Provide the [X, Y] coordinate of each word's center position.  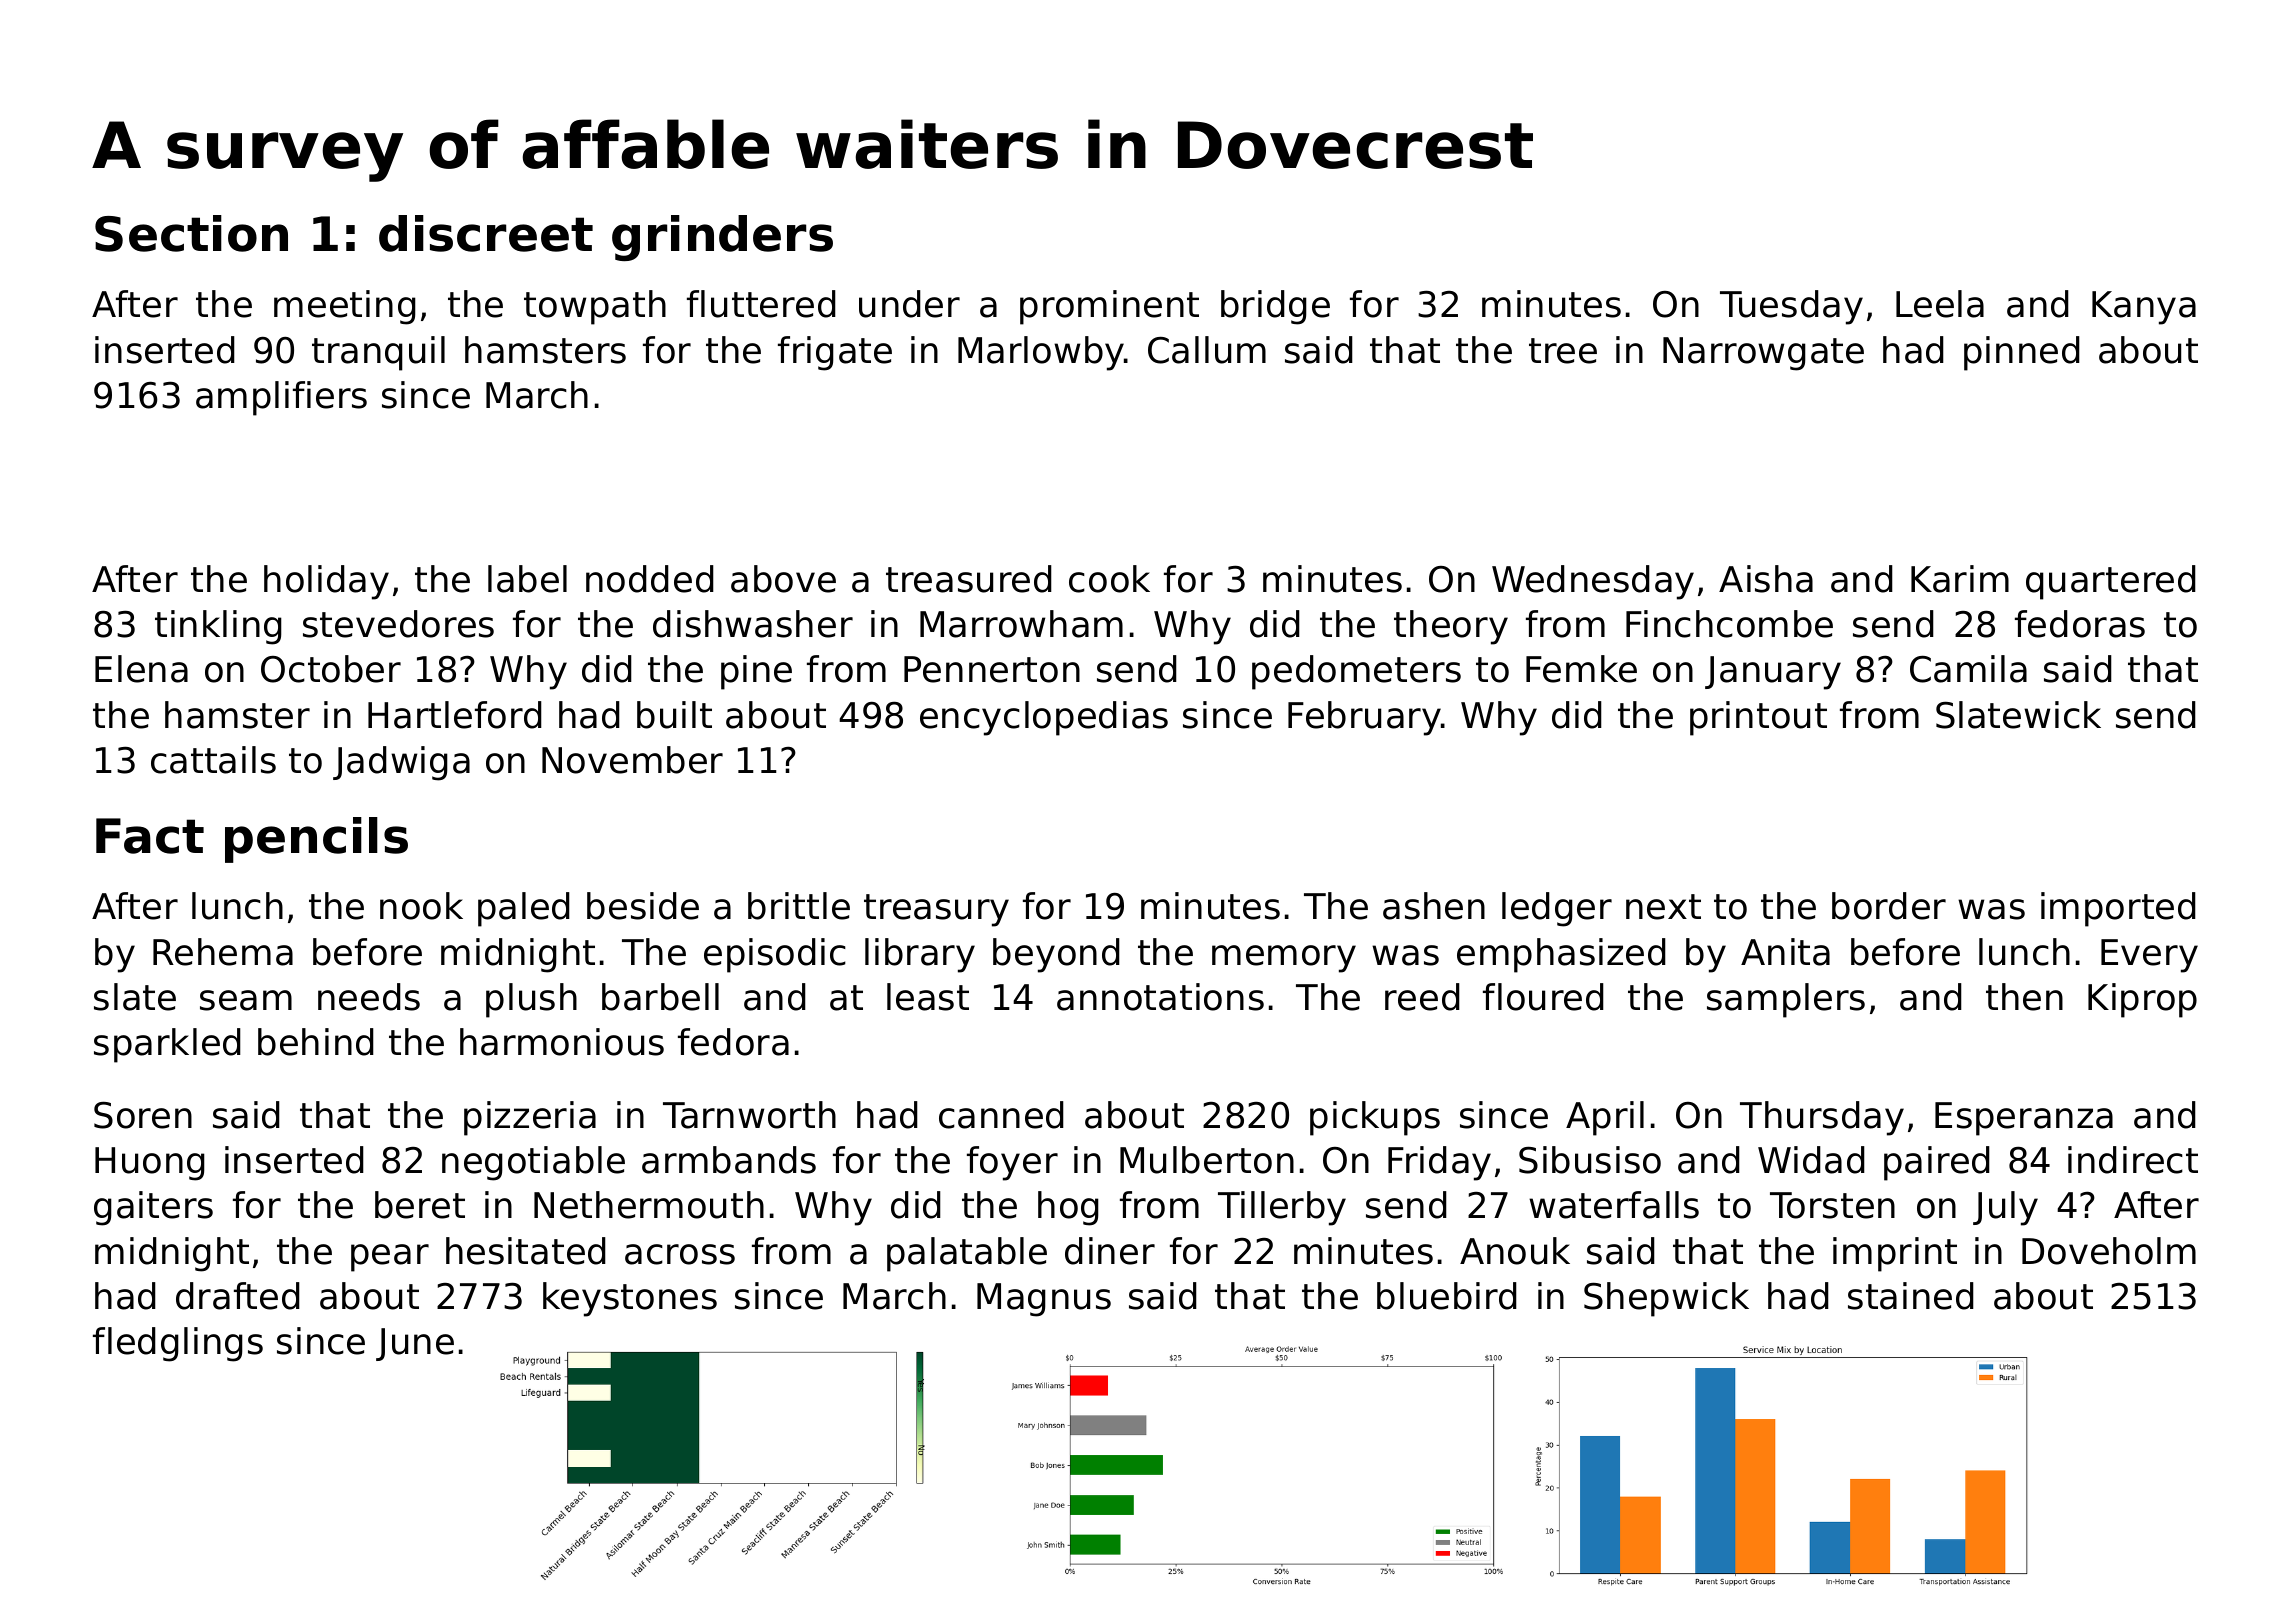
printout [1758, 718]
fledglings [178, 1344]
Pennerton [992, 669]
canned [1001, 1115]
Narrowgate [1763, 354]
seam [246, 1000]
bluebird [1447, 1296]
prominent [1109, 307]
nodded [650, 579]
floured [1543, 997]
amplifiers [281, 398]
